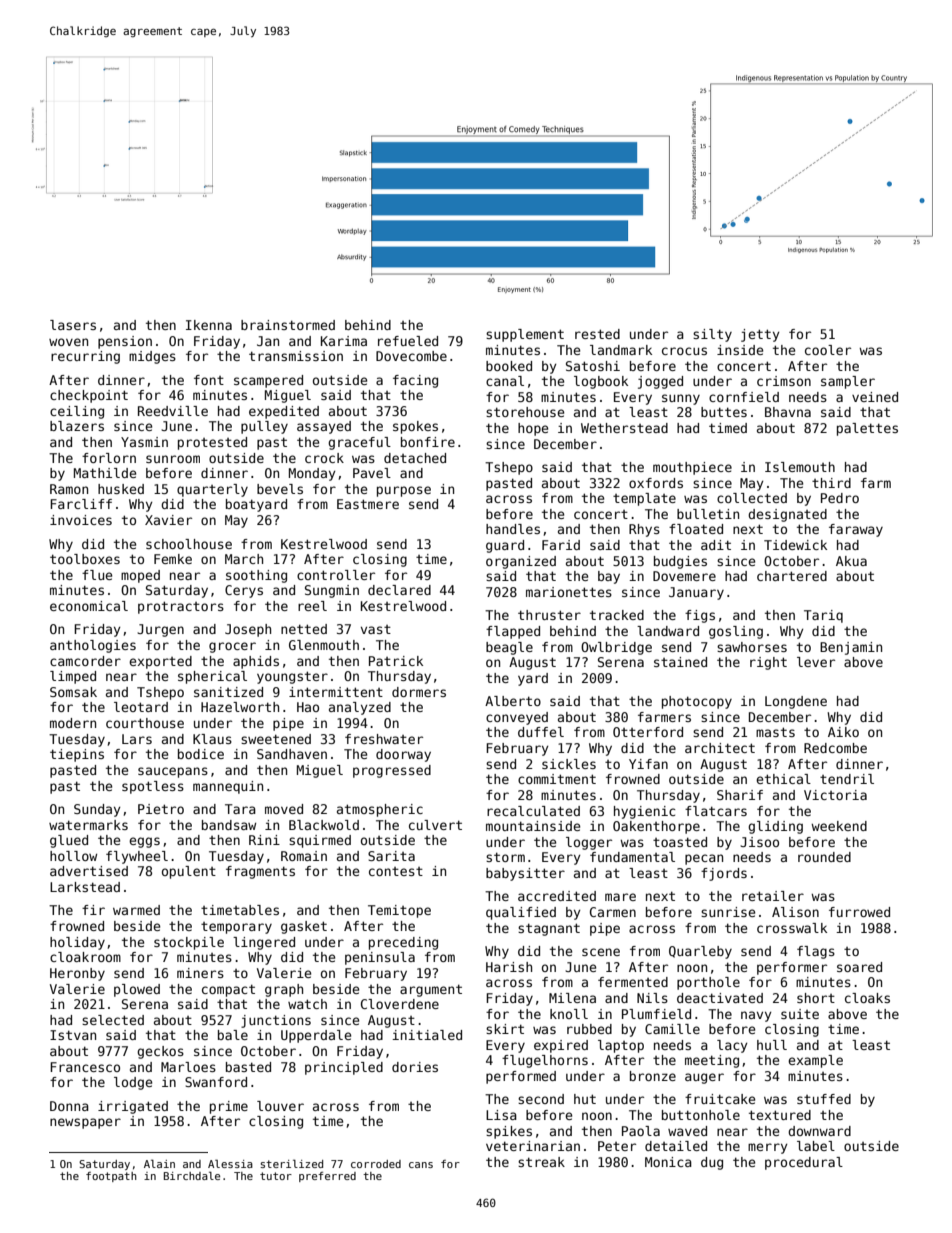 The width and height of the document is (952, 1233). Describe the element at coordinates (815, 1061) in the document. I see `example` at that location.
